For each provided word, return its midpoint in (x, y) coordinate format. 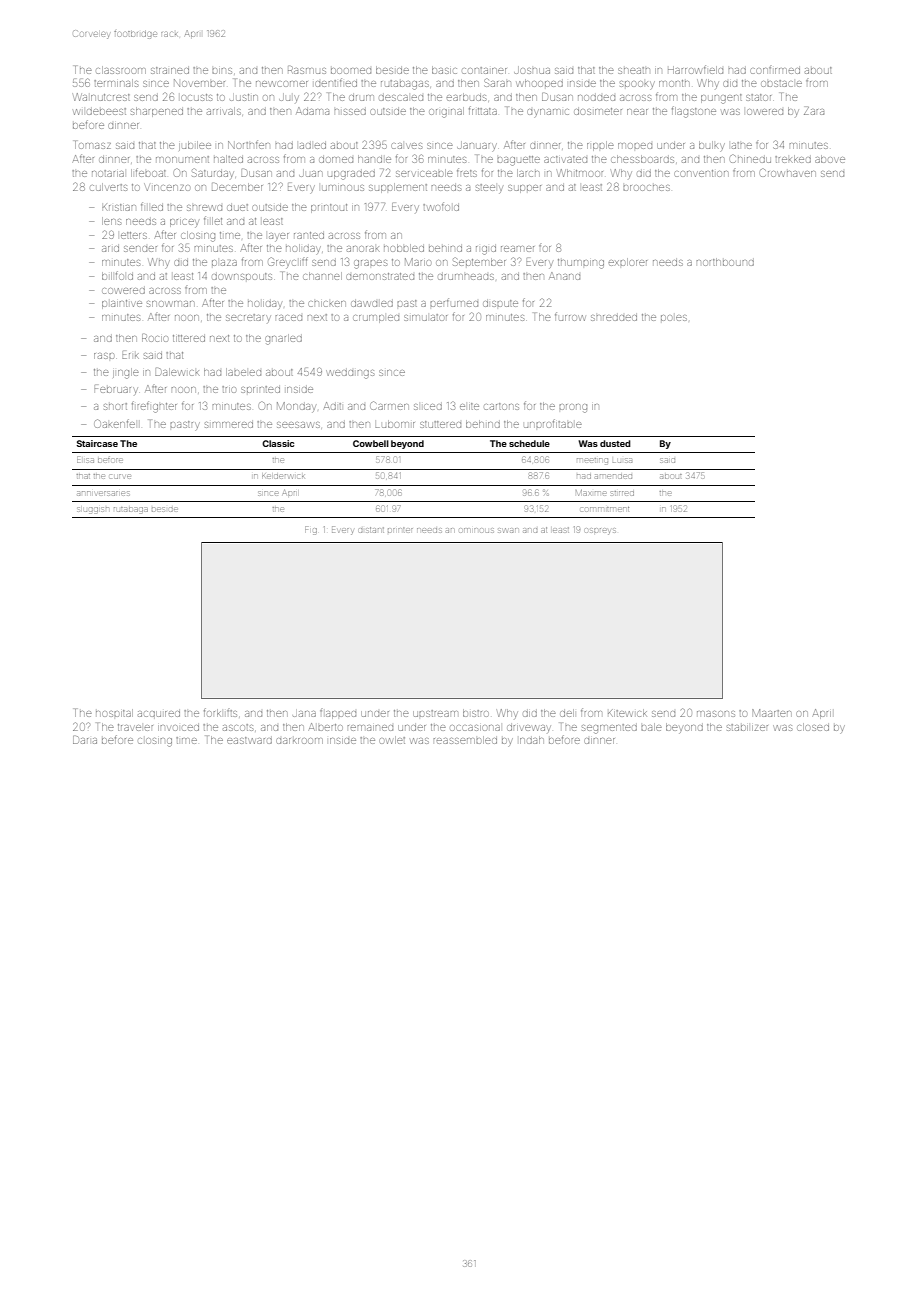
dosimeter (598, 111)
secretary (248, 318)
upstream (435, 713)
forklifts (220, 712)
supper (524, 189)
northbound (725, 262)
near (637, 112)
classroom (121, 70)
